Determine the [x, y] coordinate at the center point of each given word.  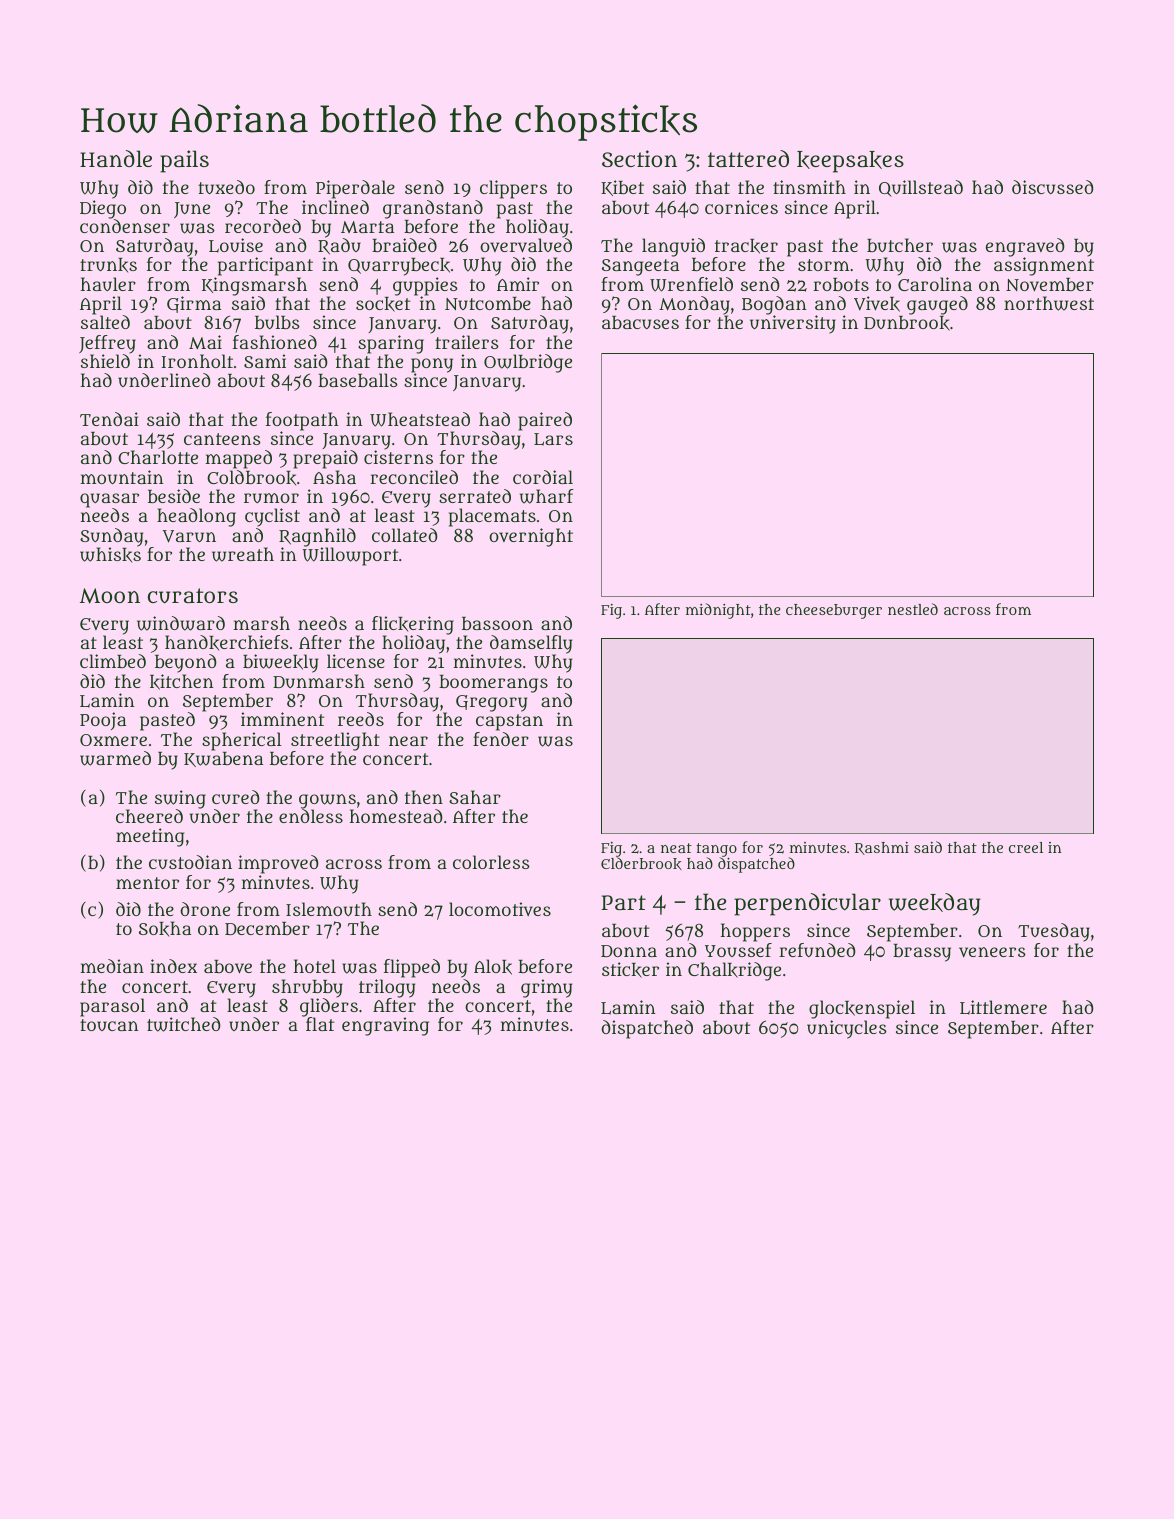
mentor [147, 883]
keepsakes [850, 162]
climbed [113, 661]
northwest [1049, 303]
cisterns [398, 457]
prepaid [325, 460]
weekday [934, 904]
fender [501, 739]
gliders [329, 1007]
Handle [116, 158]
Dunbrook [907, 323]
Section [639, 158]
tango [716, 850]
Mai [205, 342]
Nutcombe [488, 303]
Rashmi [882, 848]
